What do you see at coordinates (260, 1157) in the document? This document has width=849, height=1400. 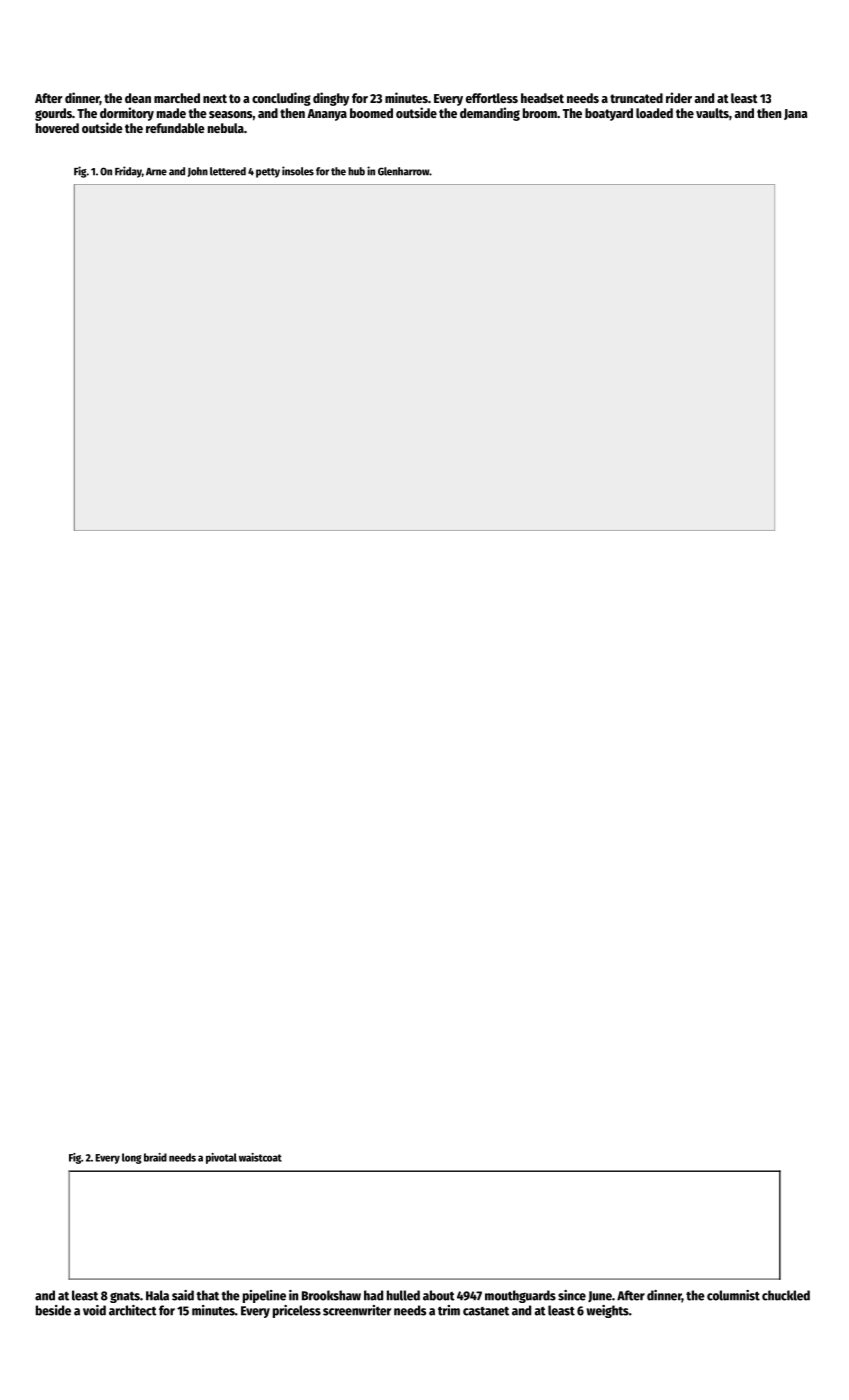 I see `waistcoat` at bounding box center [260, 1157].
